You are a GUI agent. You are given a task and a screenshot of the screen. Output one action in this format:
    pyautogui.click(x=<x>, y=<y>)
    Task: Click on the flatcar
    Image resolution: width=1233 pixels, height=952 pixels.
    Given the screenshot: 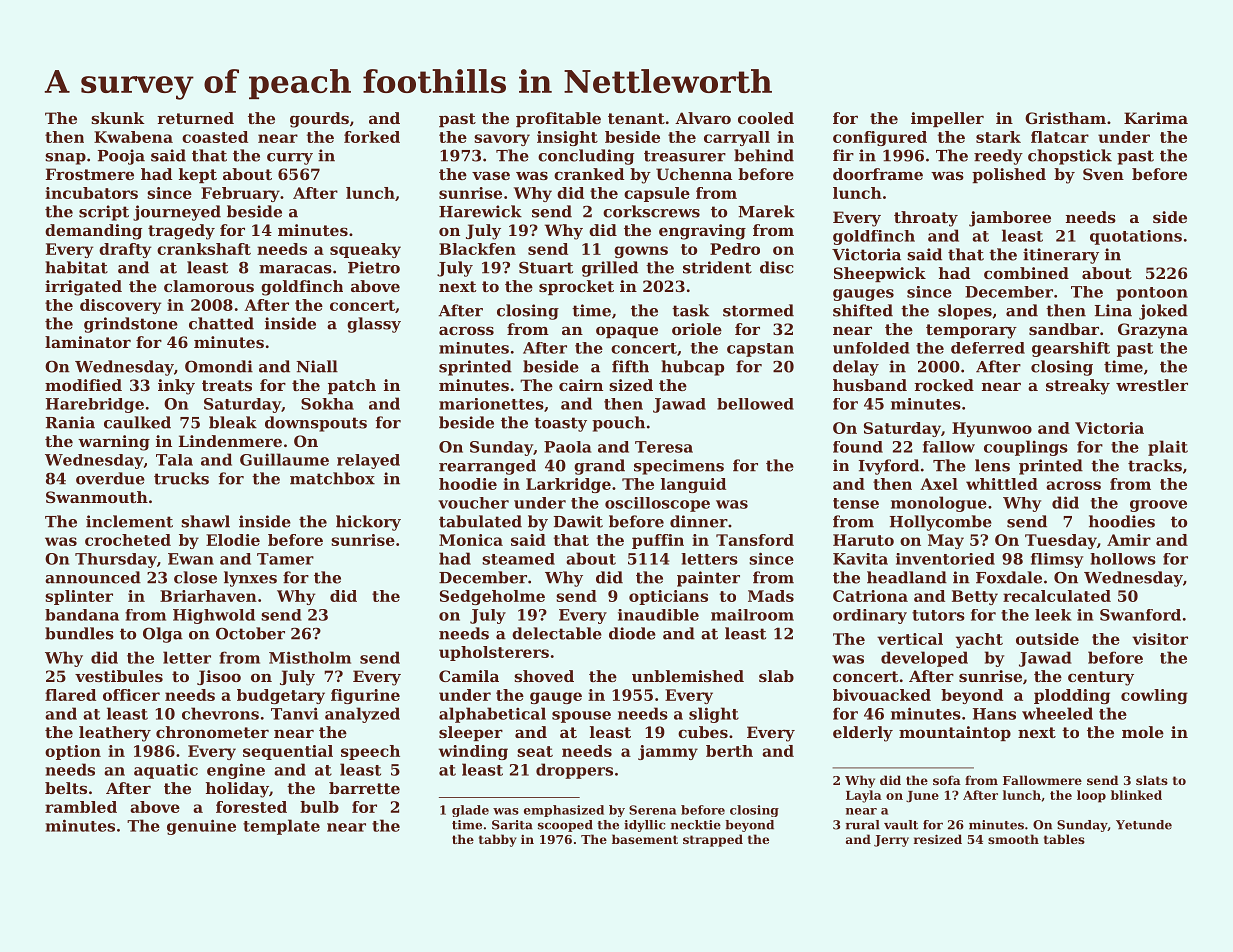 What is the action you would take?
    pyautogui.click(x=1060, y=137)
